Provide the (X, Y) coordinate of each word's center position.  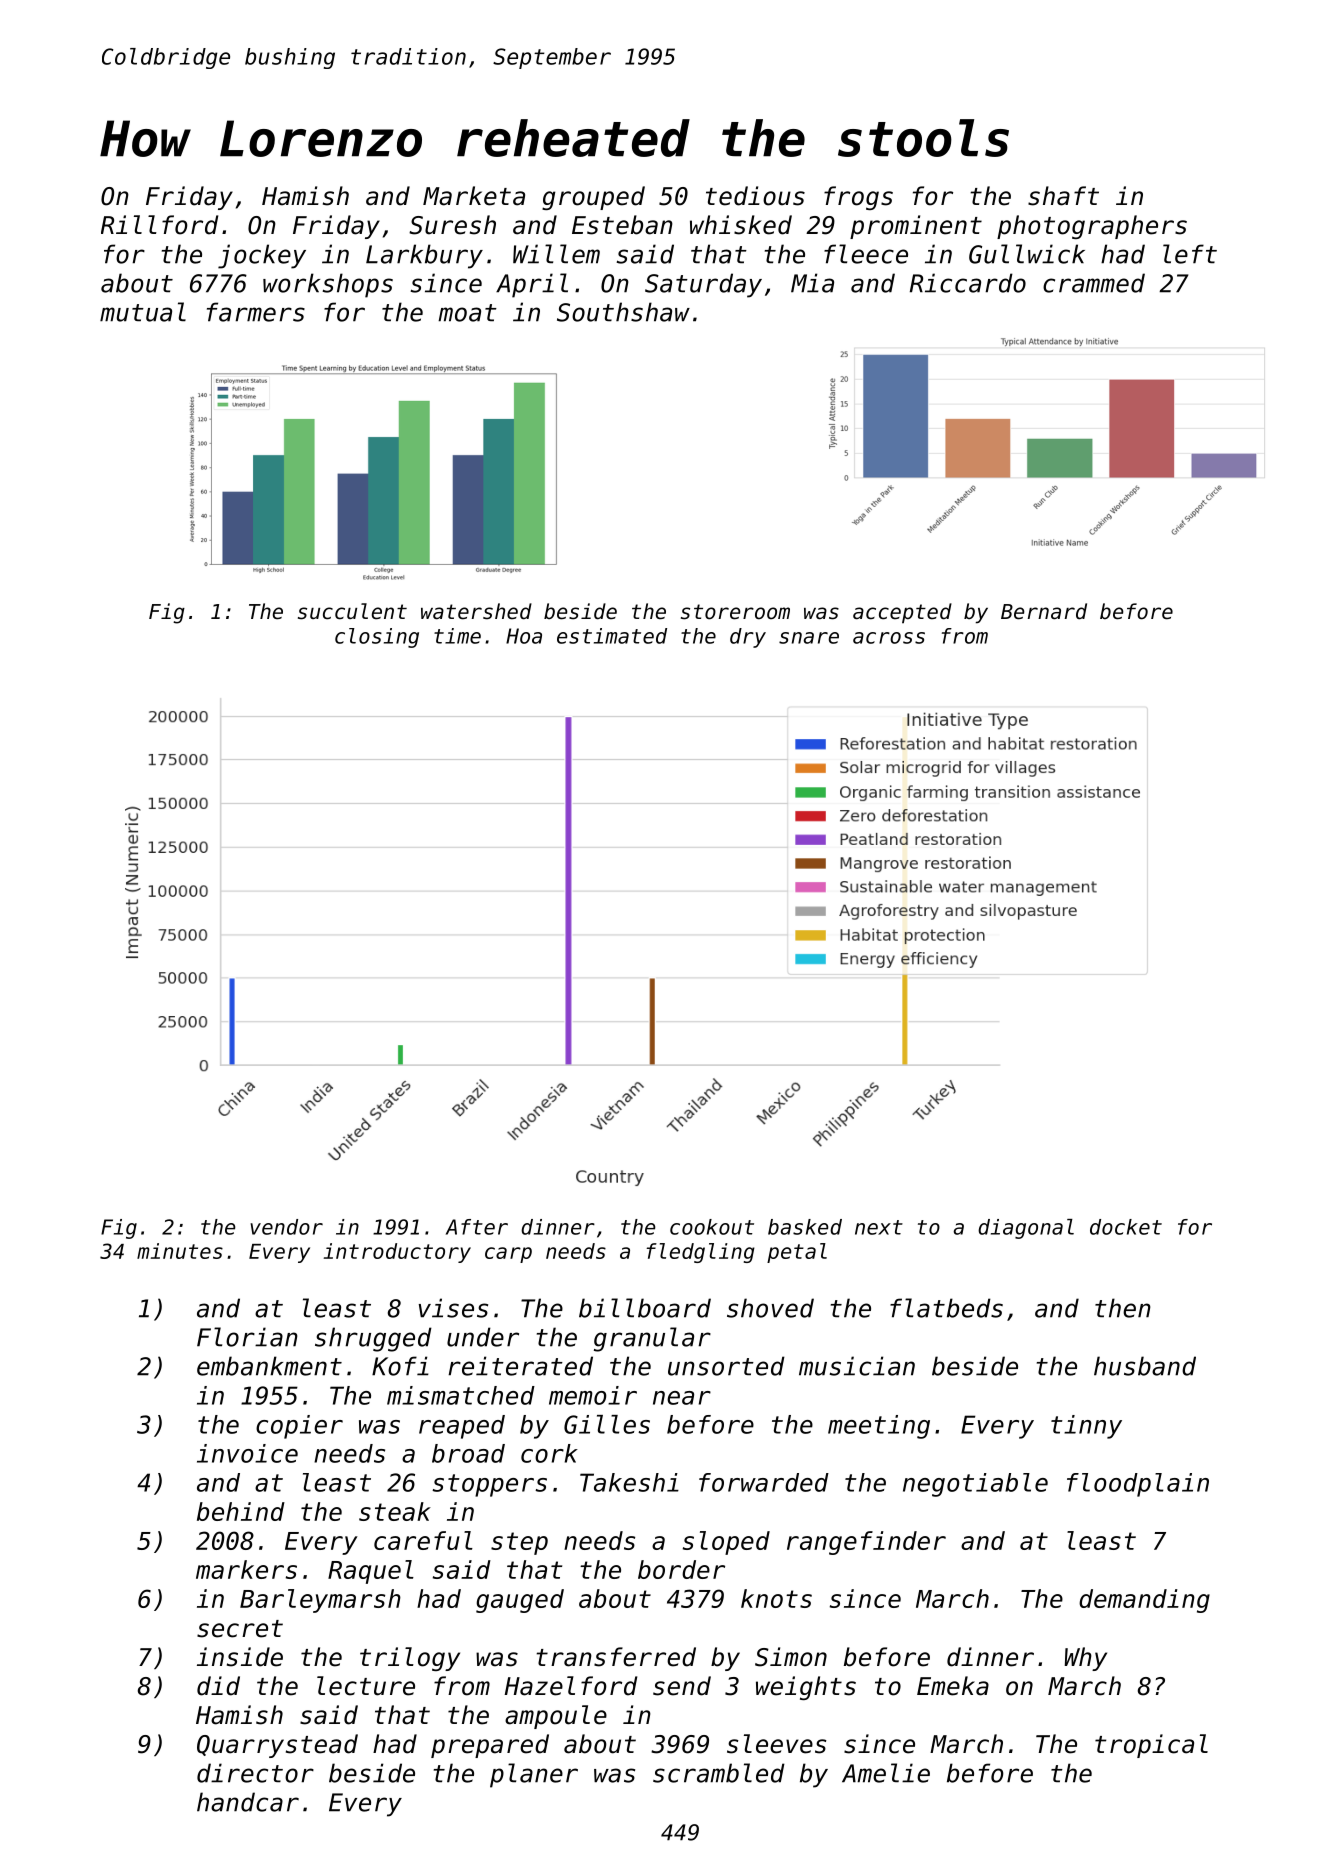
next (879, 1227)
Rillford (159, 225)
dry (748, 638)
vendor (286, 1227)
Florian (247, 1337)
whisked (741, 225)
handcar (248, 1802)
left (1190, 254)
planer (534, 1775)
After (477, 1227)
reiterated (520, 1366)
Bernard (1044, 611)
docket (1126, 1227)
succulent (352, 611)
